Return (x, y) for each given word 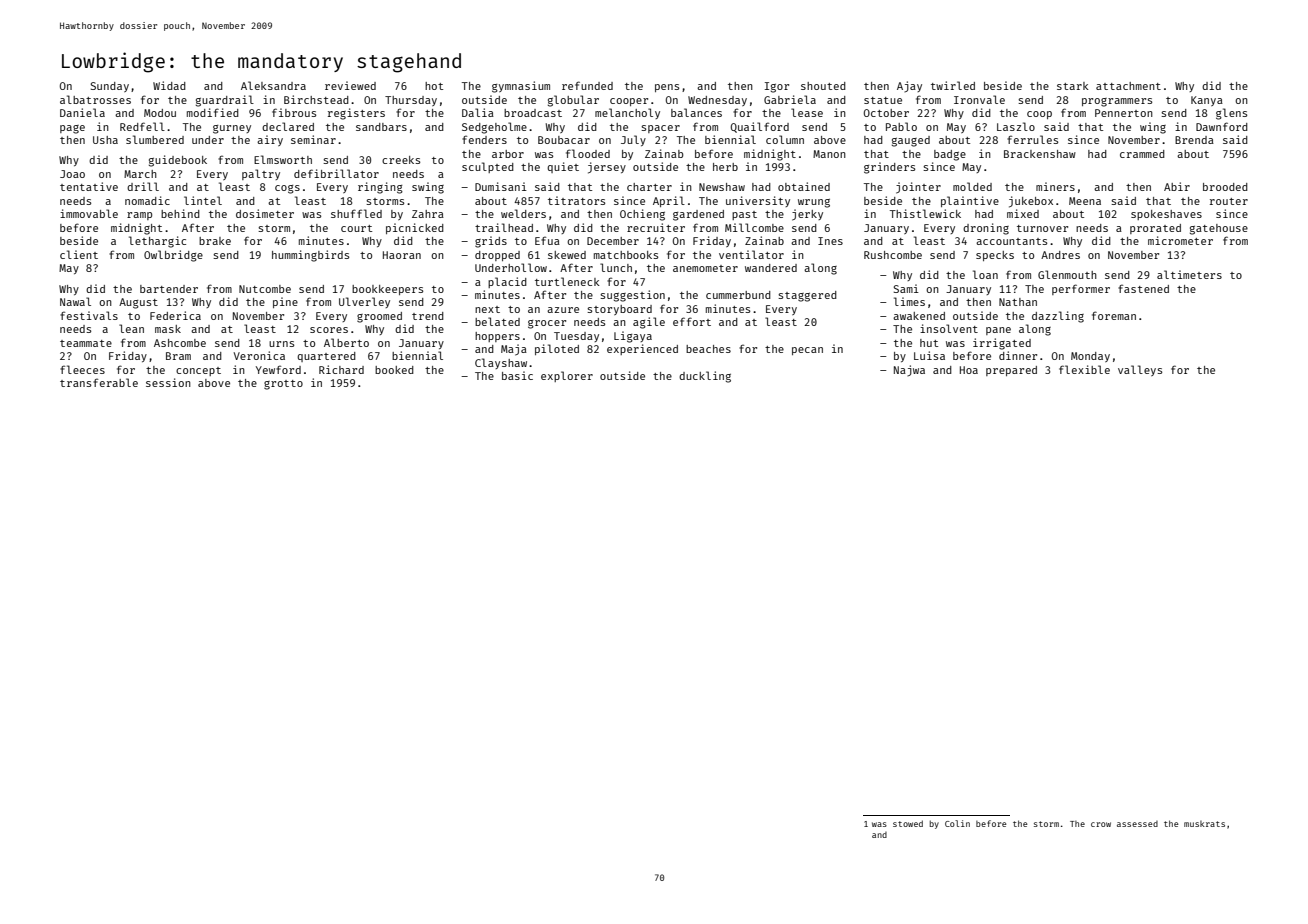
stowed (908, 823)
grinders (889, 168)
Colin (957, 823)
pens (667, 88)
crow (1101, 824)
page (72, 129)
